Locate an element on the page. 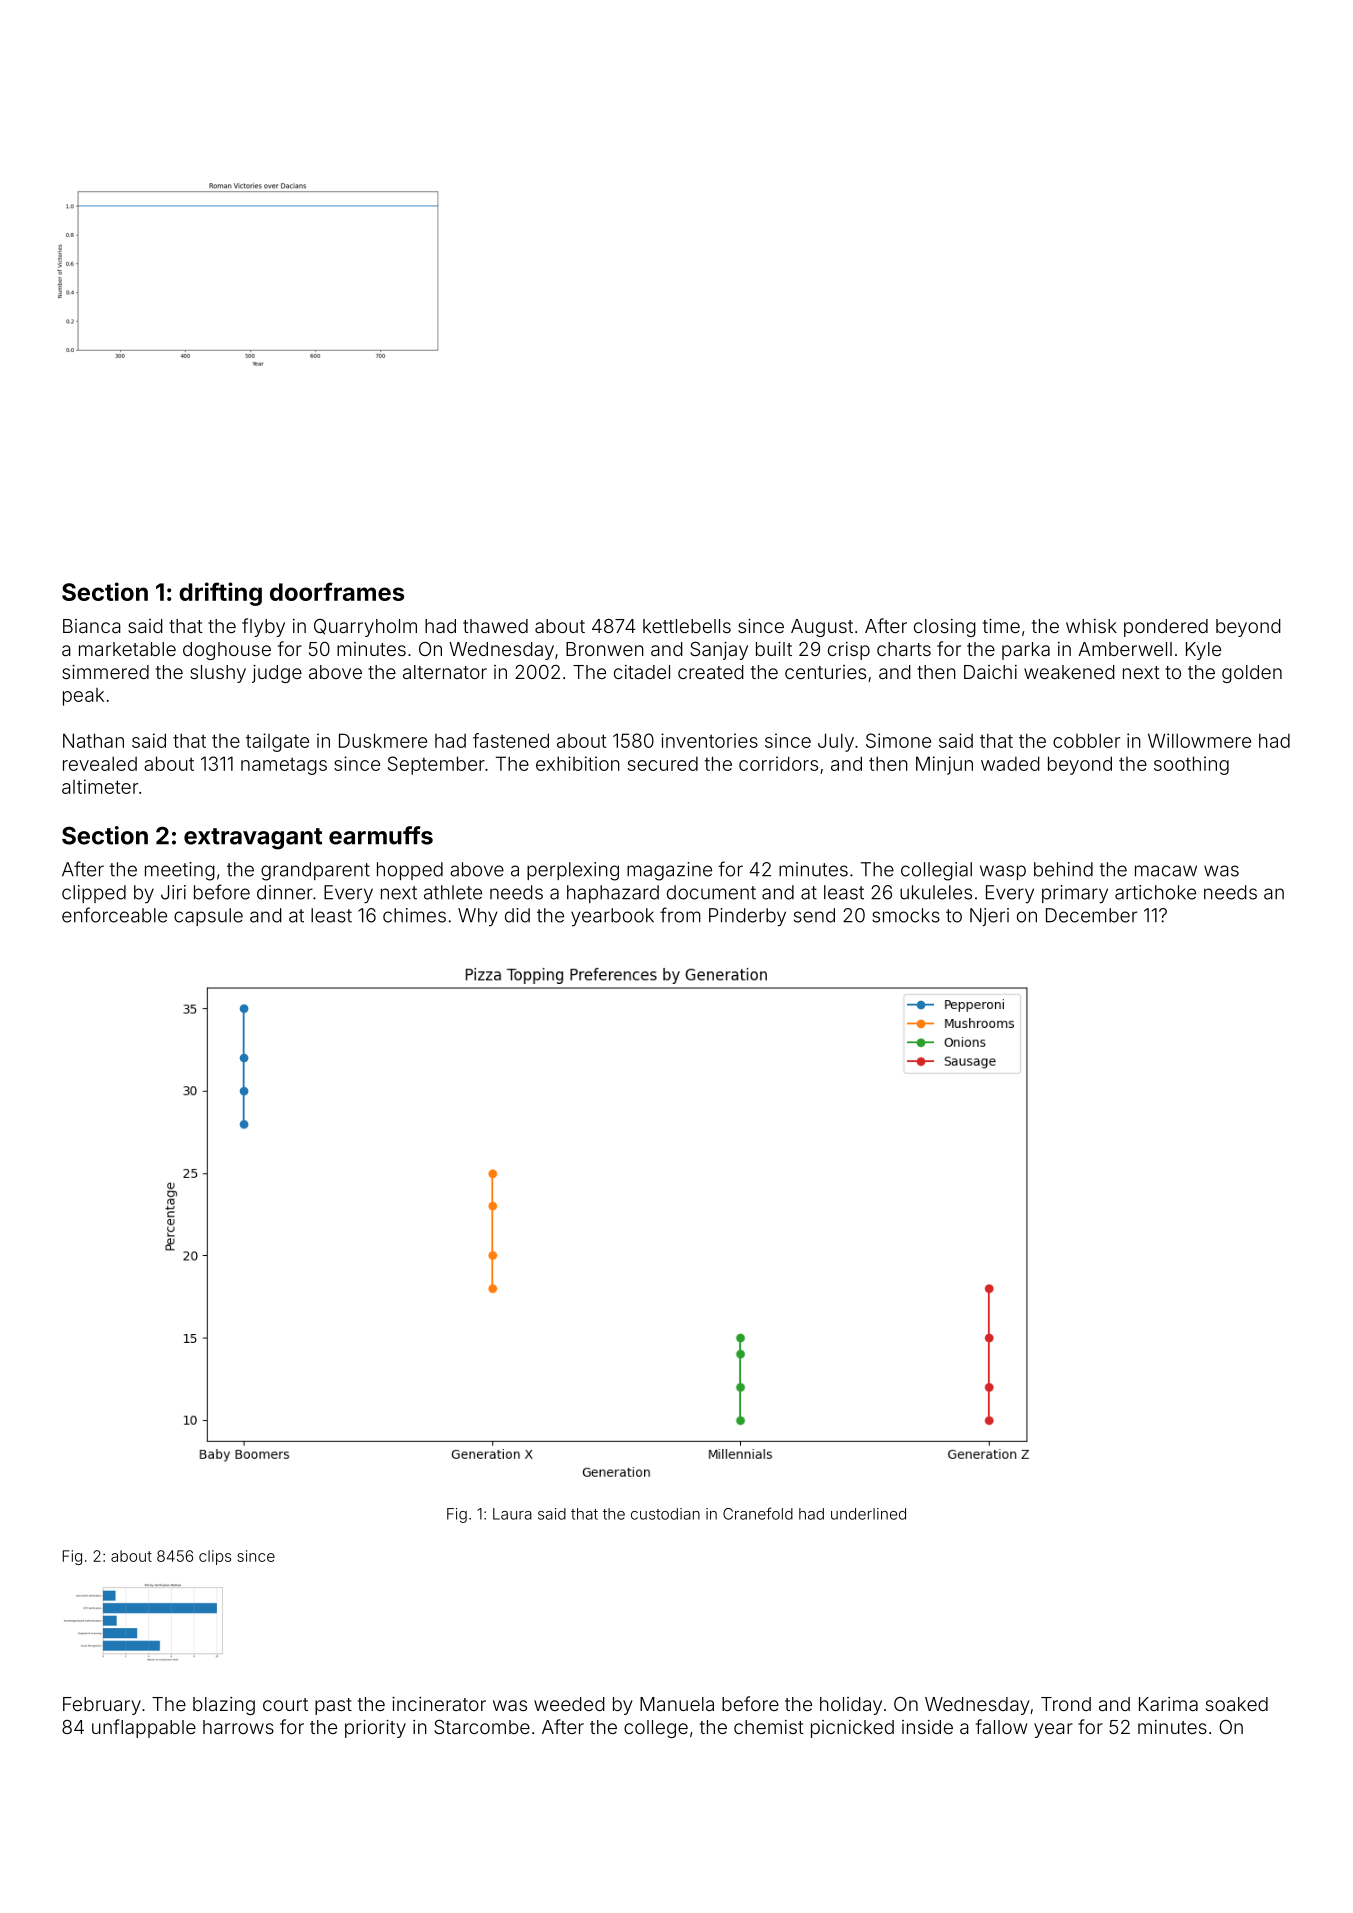 This image has width=1353, height=1913. capsule is located at coordinates (208, 917).
